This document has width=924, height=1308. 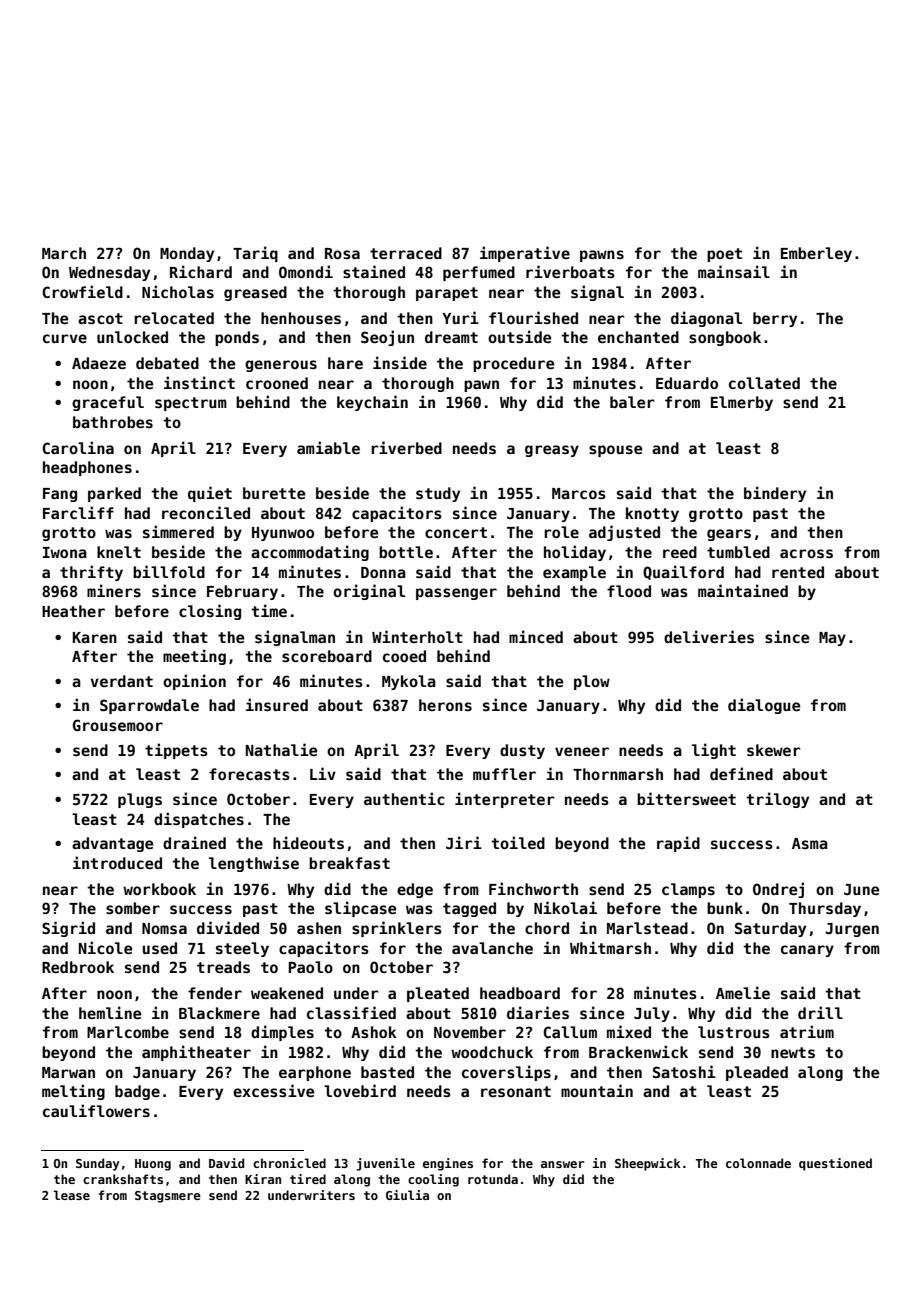 I want to click on fender, so click(x=215, y=993).
